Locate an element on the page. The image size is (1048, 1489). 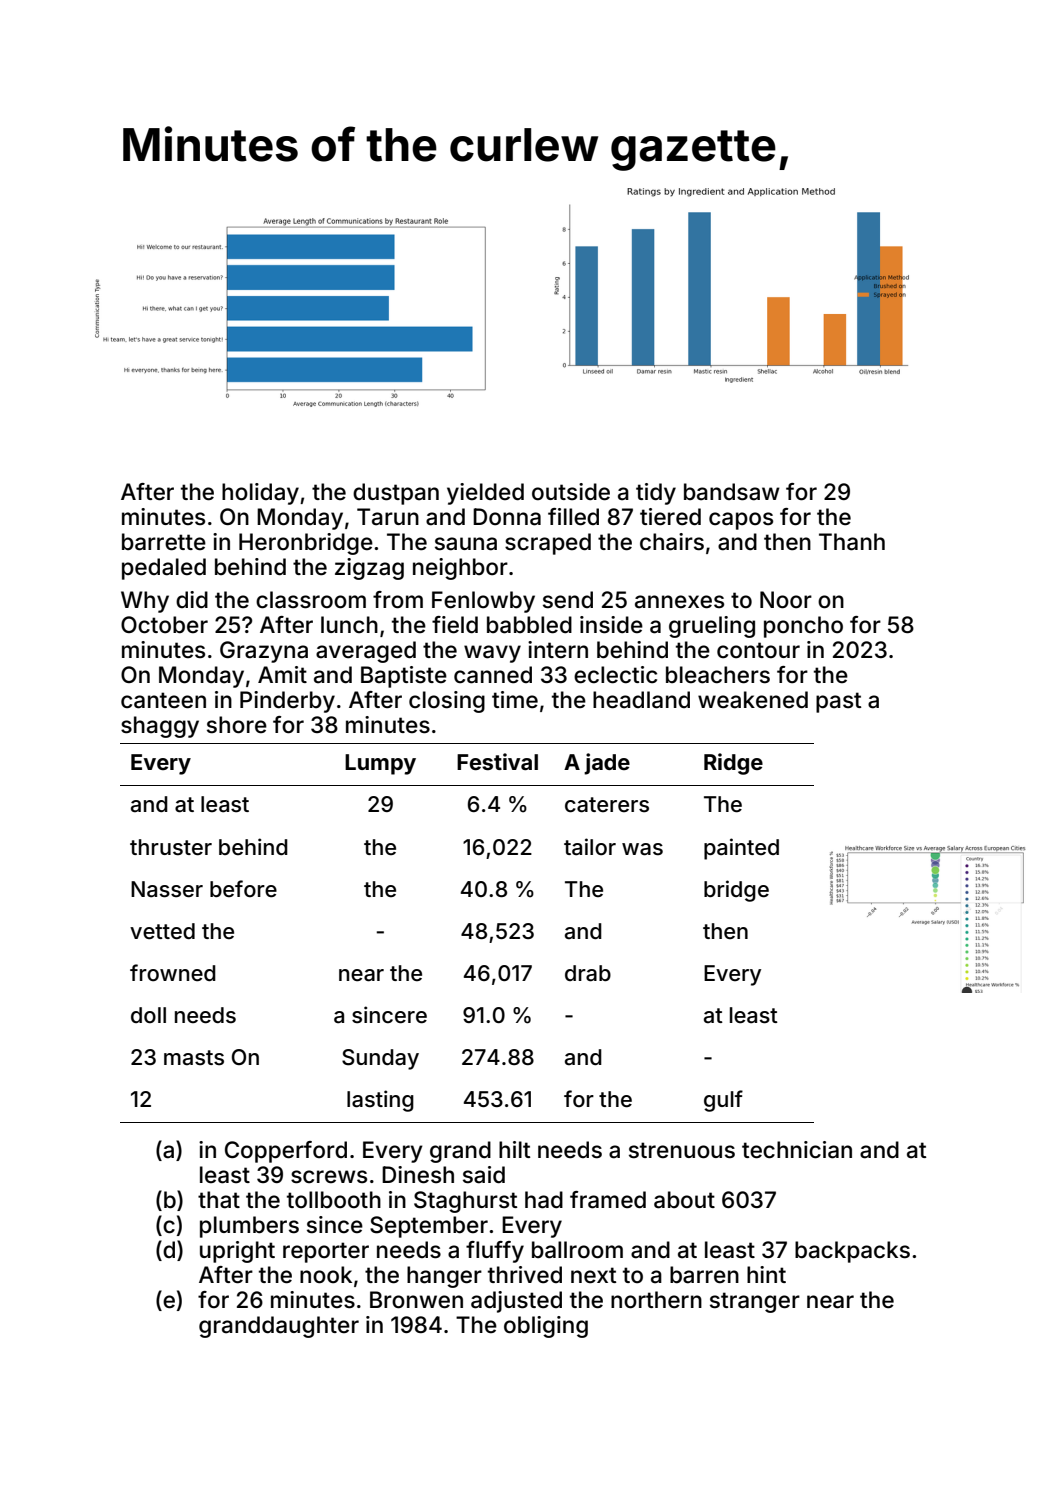
thruster is located at coordinates (171, 847).
